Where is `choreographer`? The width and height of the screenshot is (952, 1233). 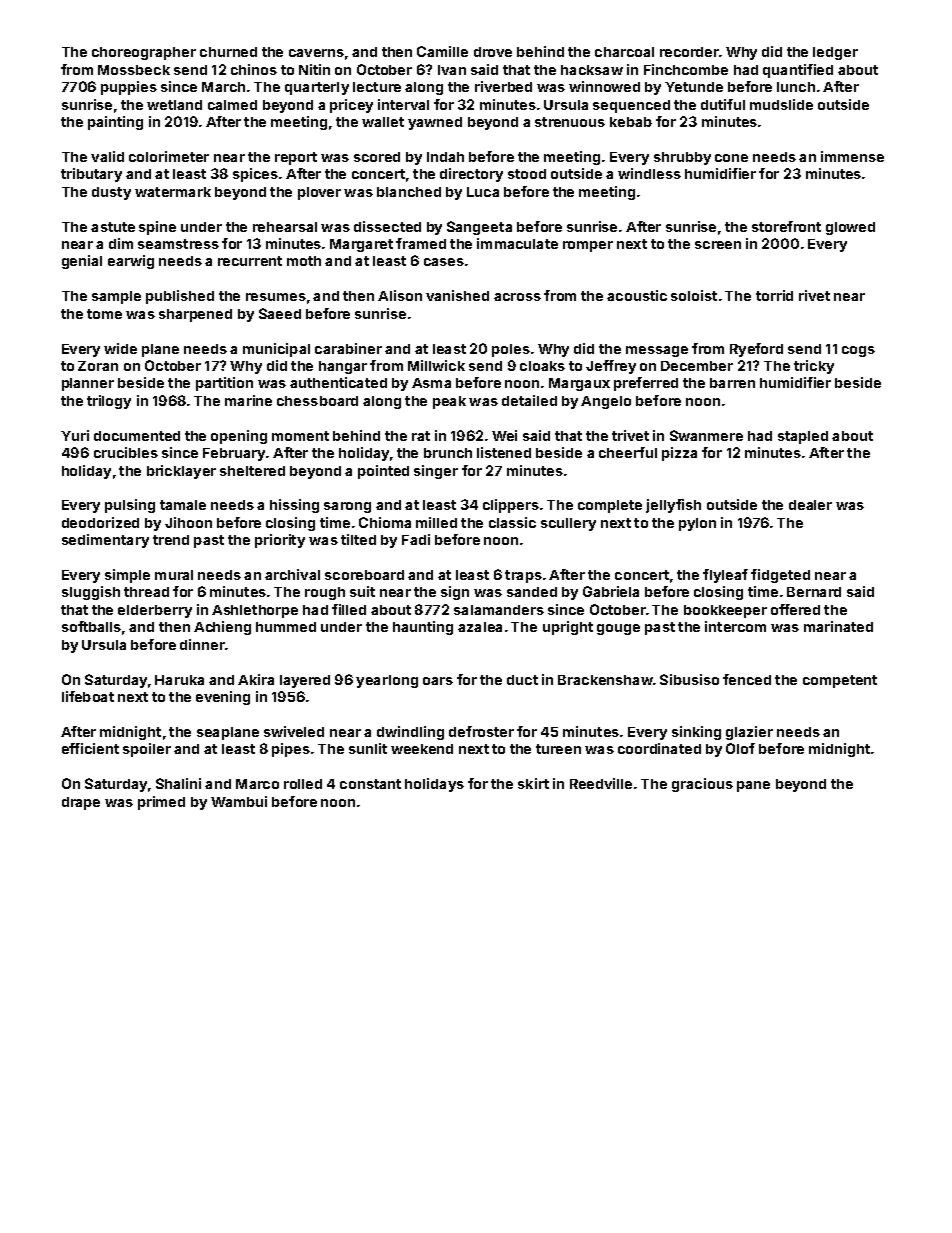
choreographer is located at coordinates (144, 53).
